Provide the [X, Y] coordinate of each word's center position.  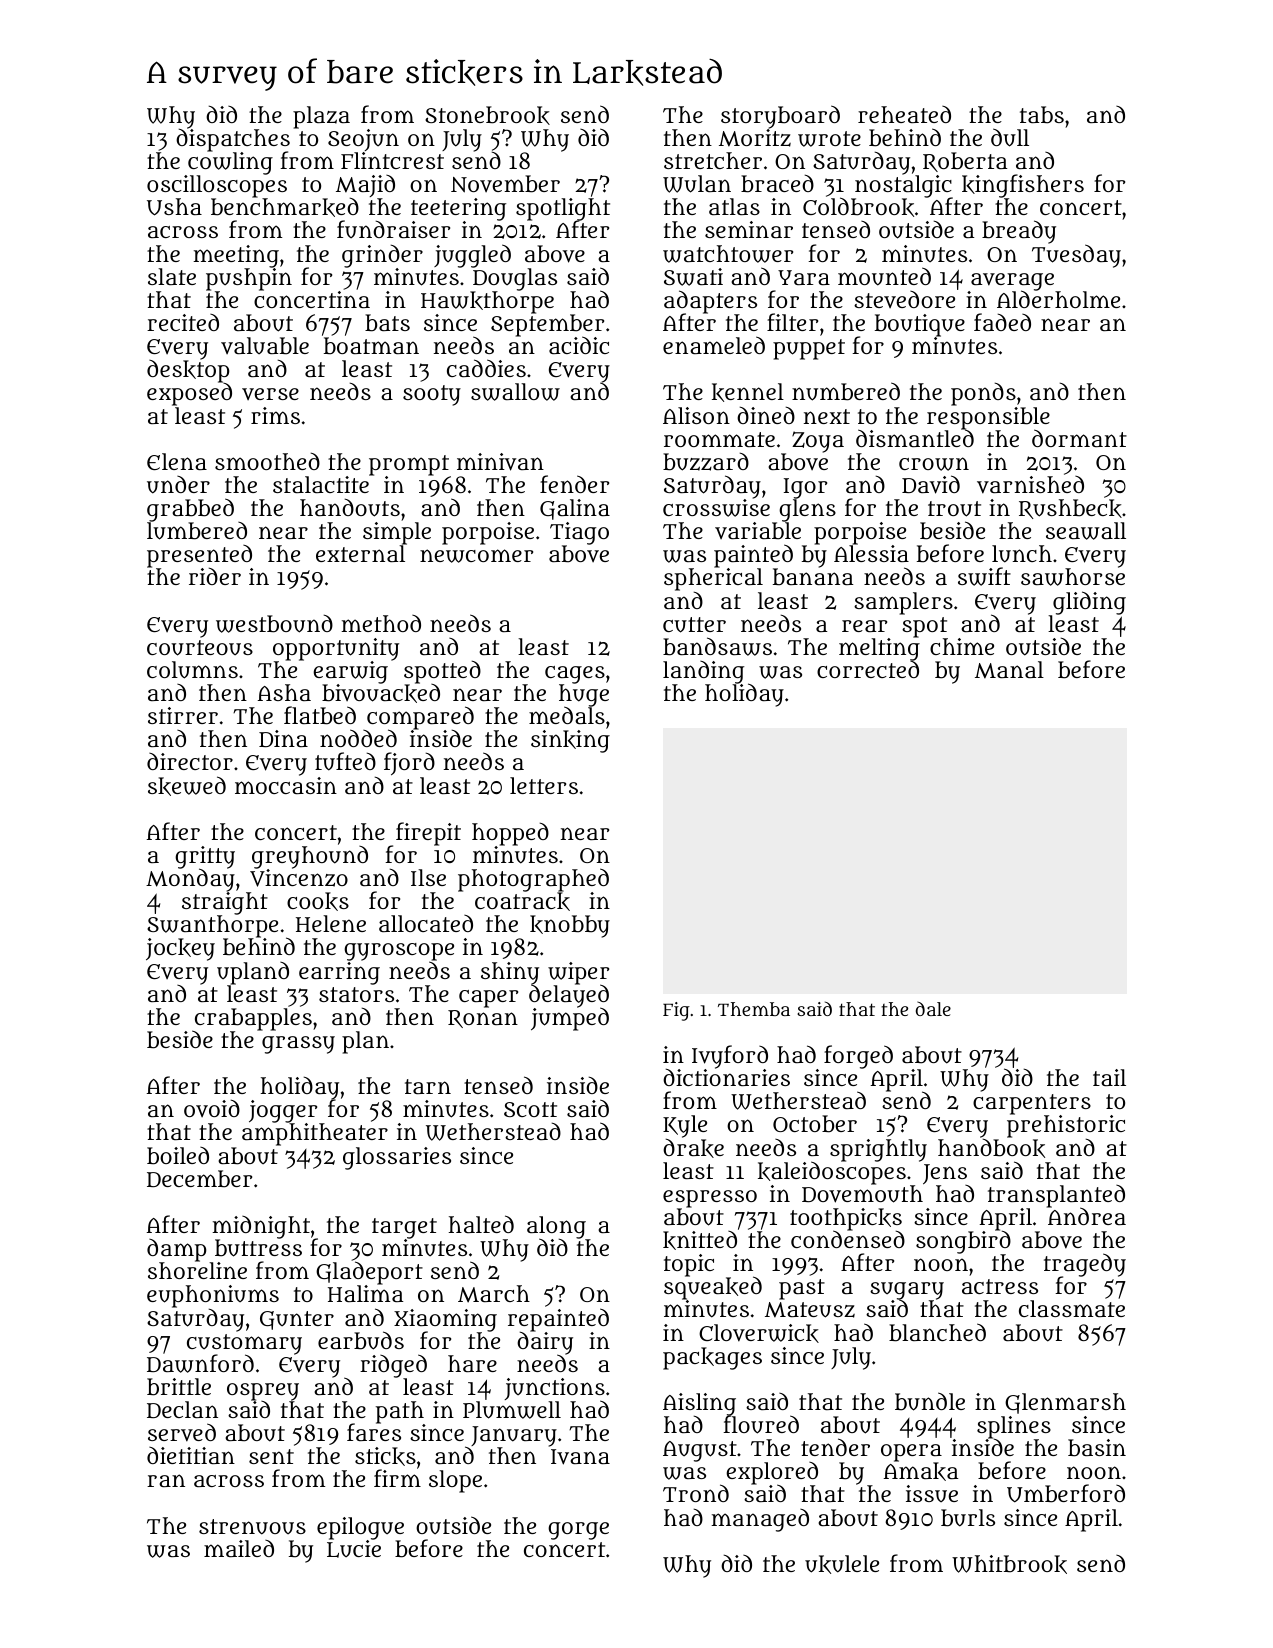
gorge [578, 1531]
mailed [239, 1548]
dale [933, 1009]
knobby [570, 926]
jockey [180, 949]
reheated [904, 114]
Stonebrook [487, 115]
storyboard [780, 117]
